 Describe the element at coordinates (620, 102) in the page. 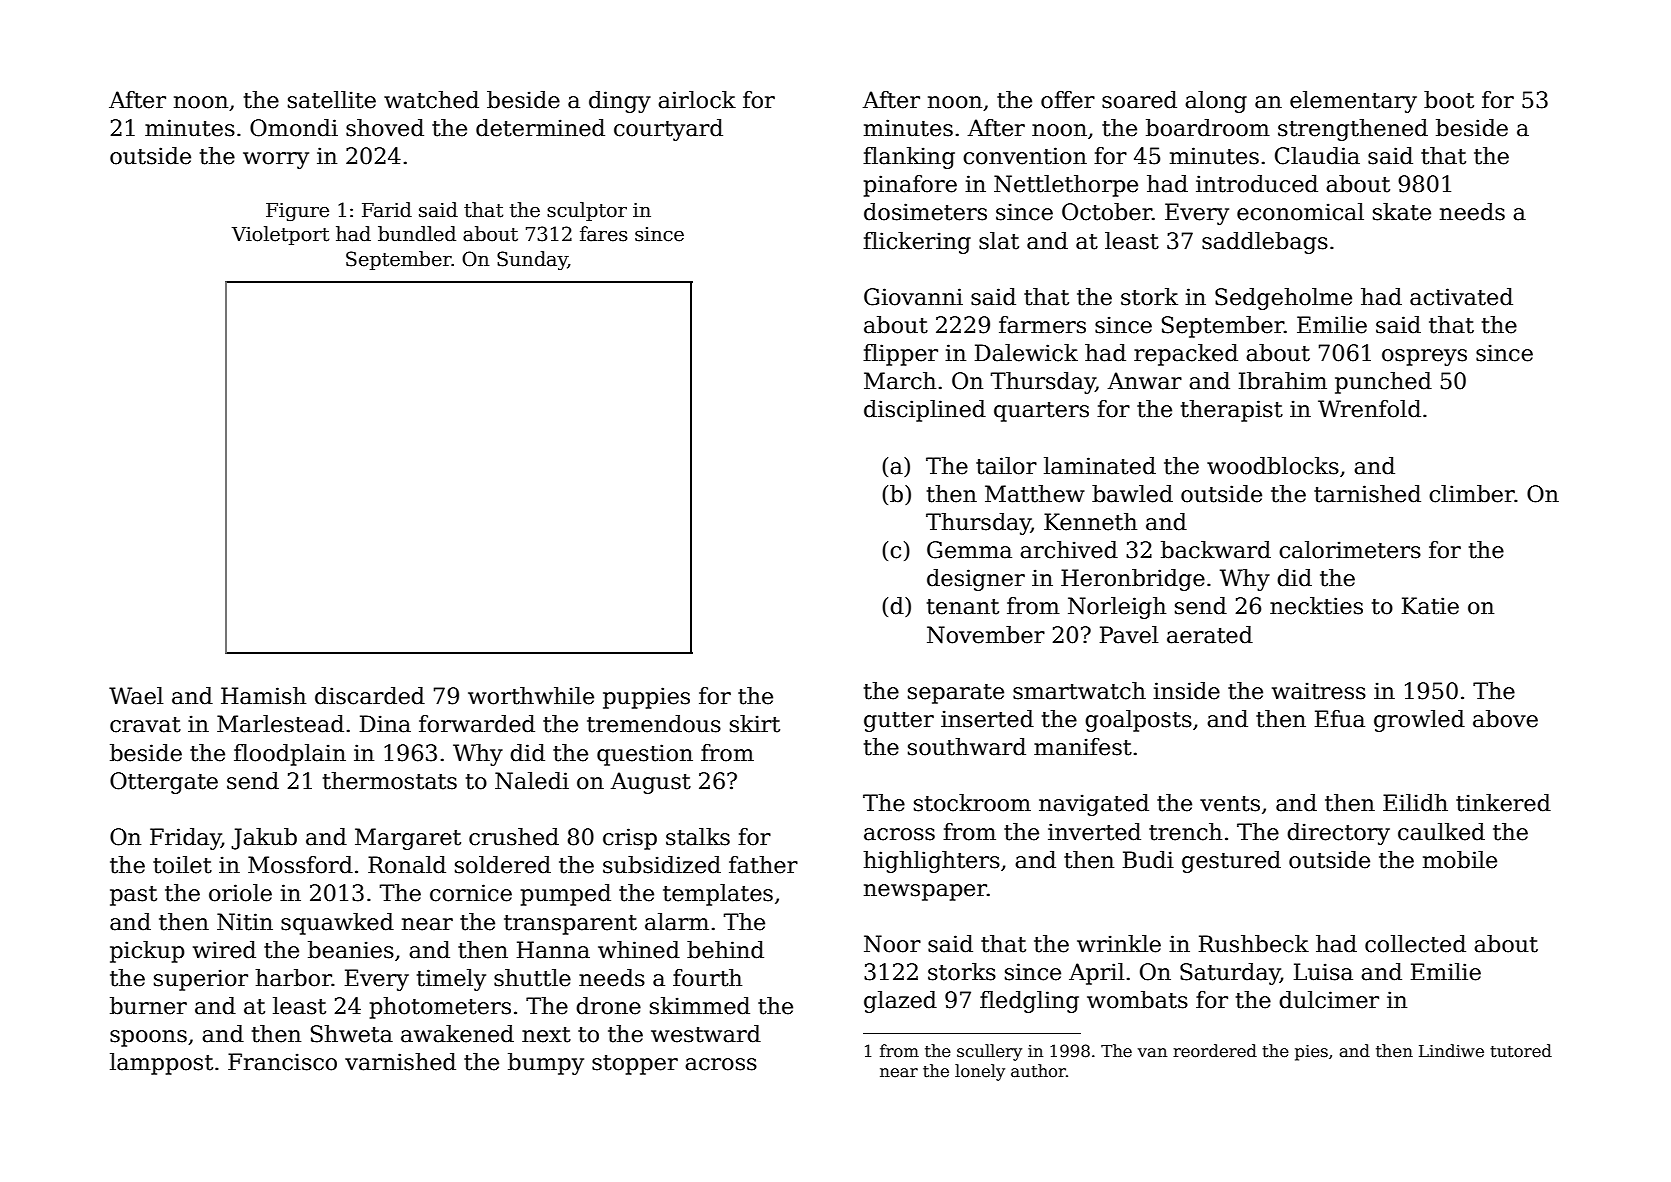

I see `dingy` at that location.
